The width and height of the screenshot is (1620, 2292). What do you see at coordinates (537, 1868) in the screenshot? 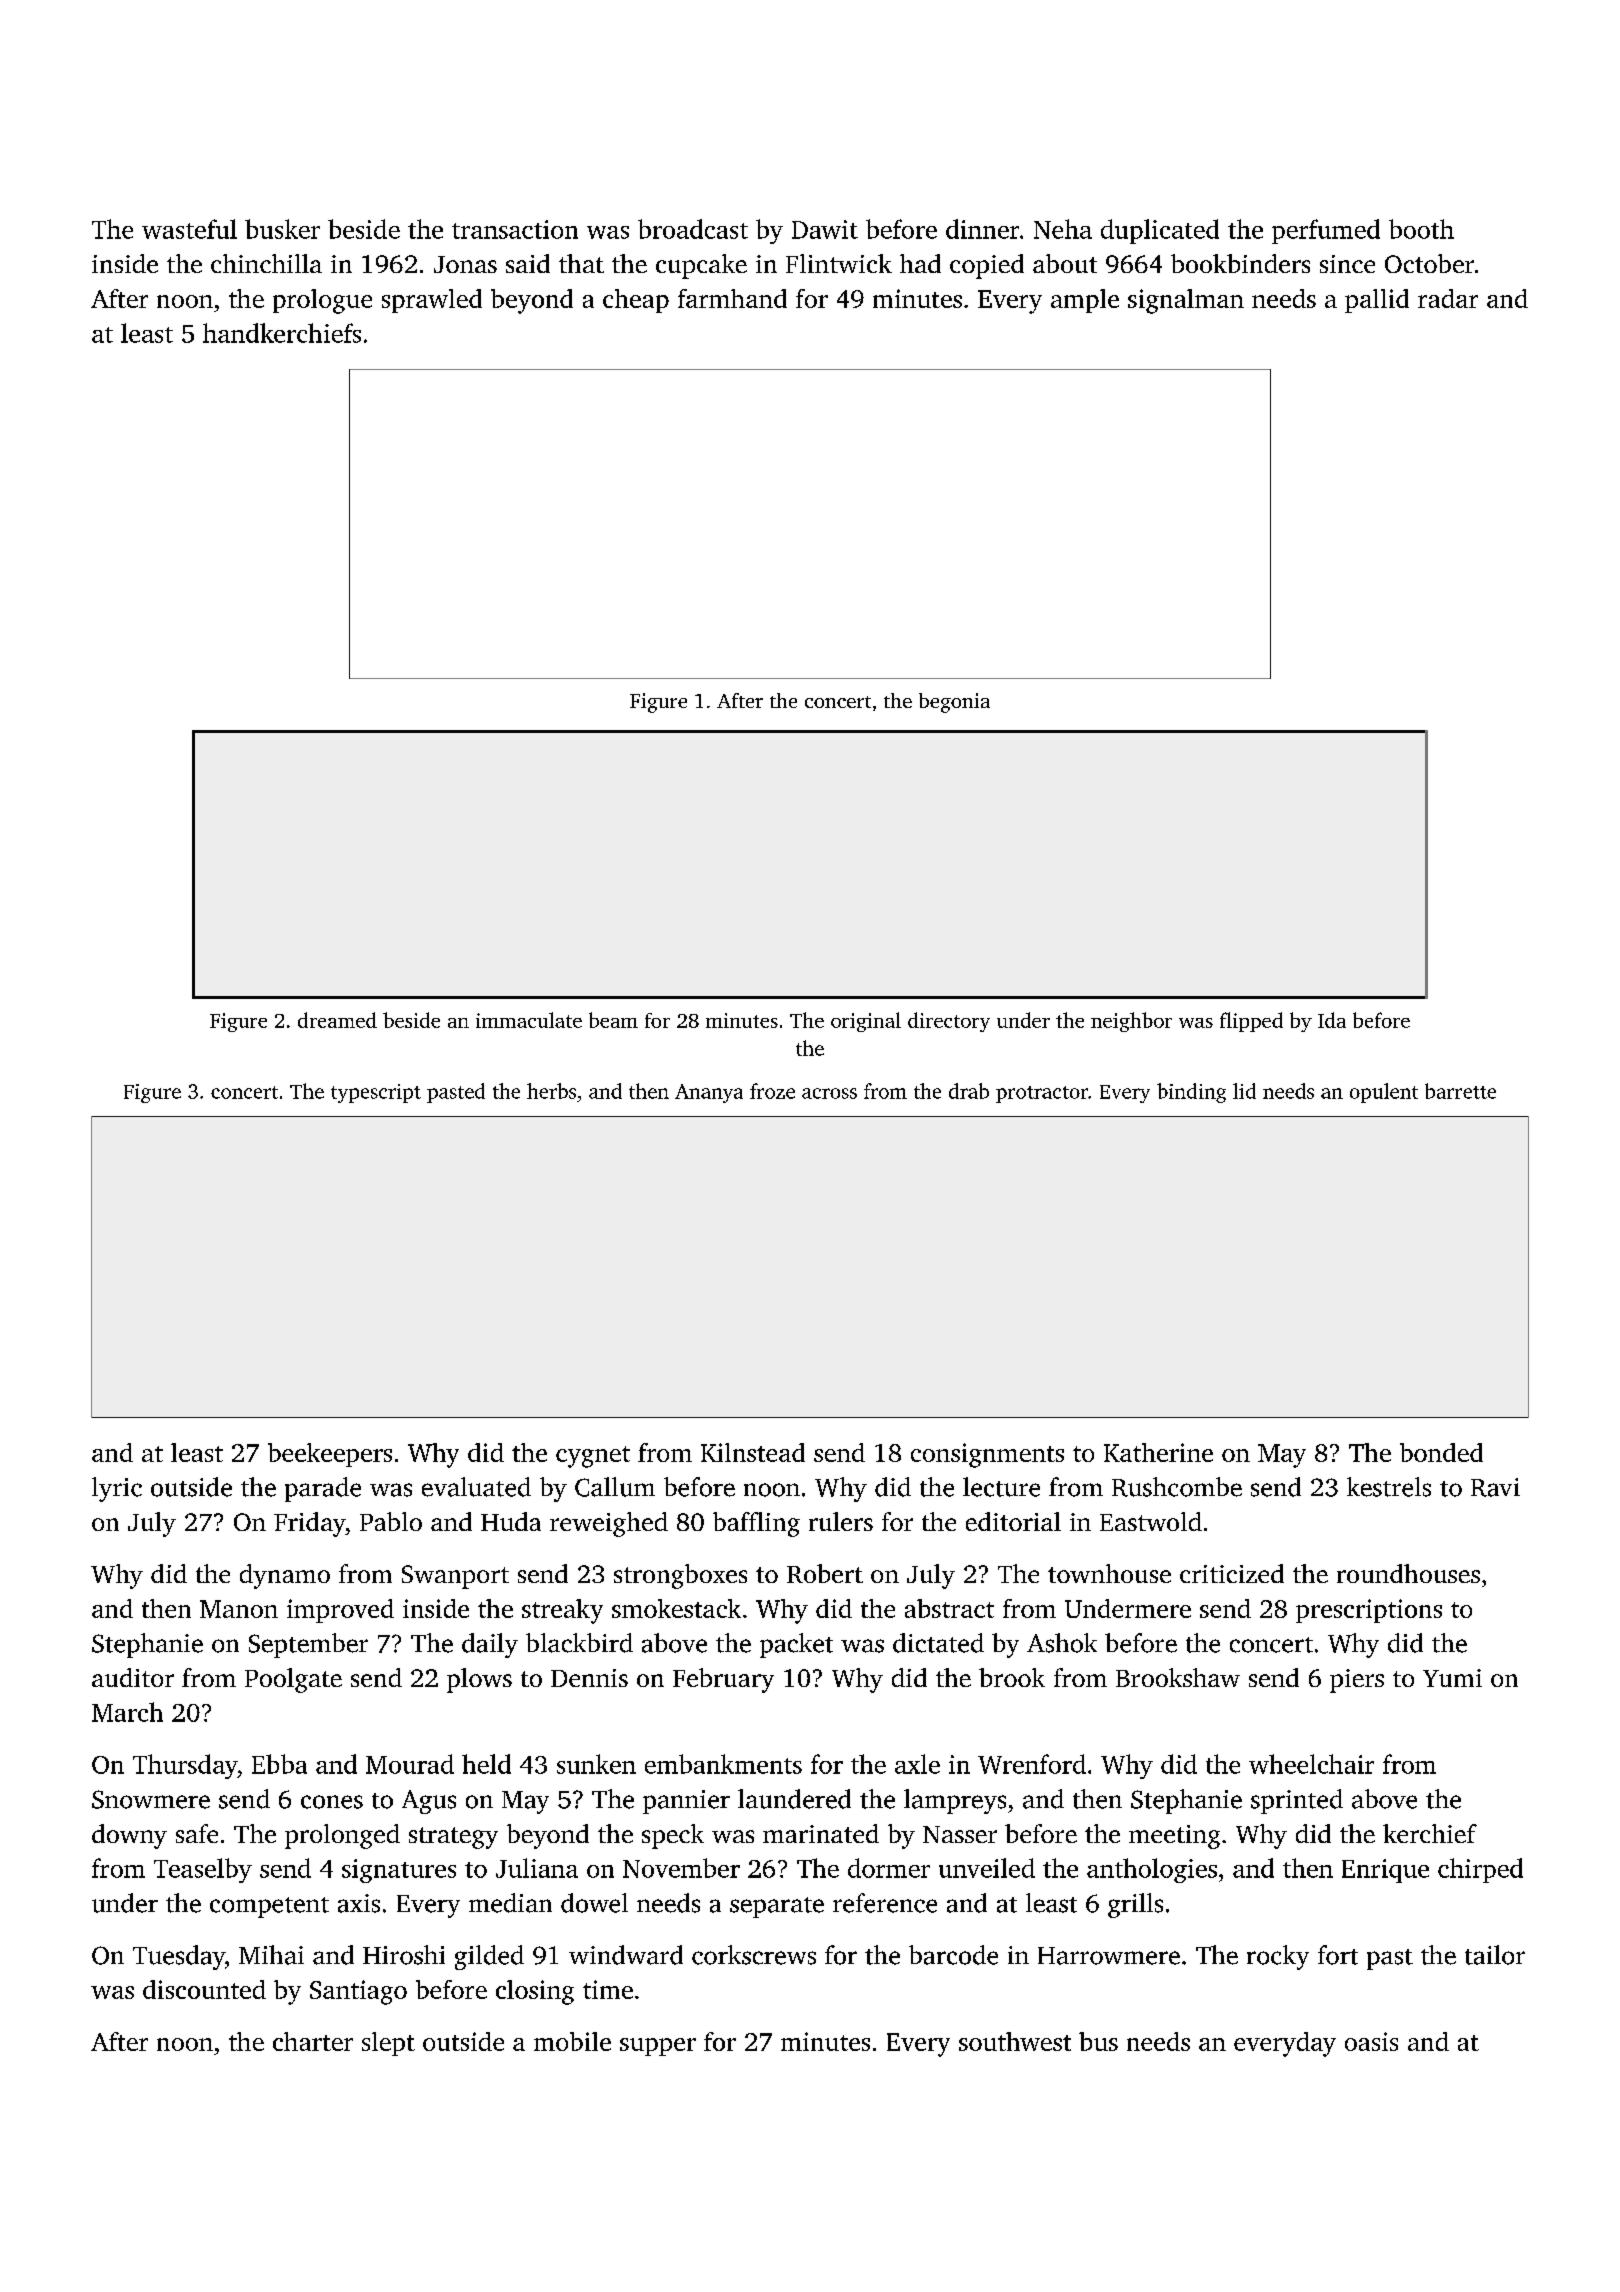
I see `Juliana` at bounding box center [537, 1868].
